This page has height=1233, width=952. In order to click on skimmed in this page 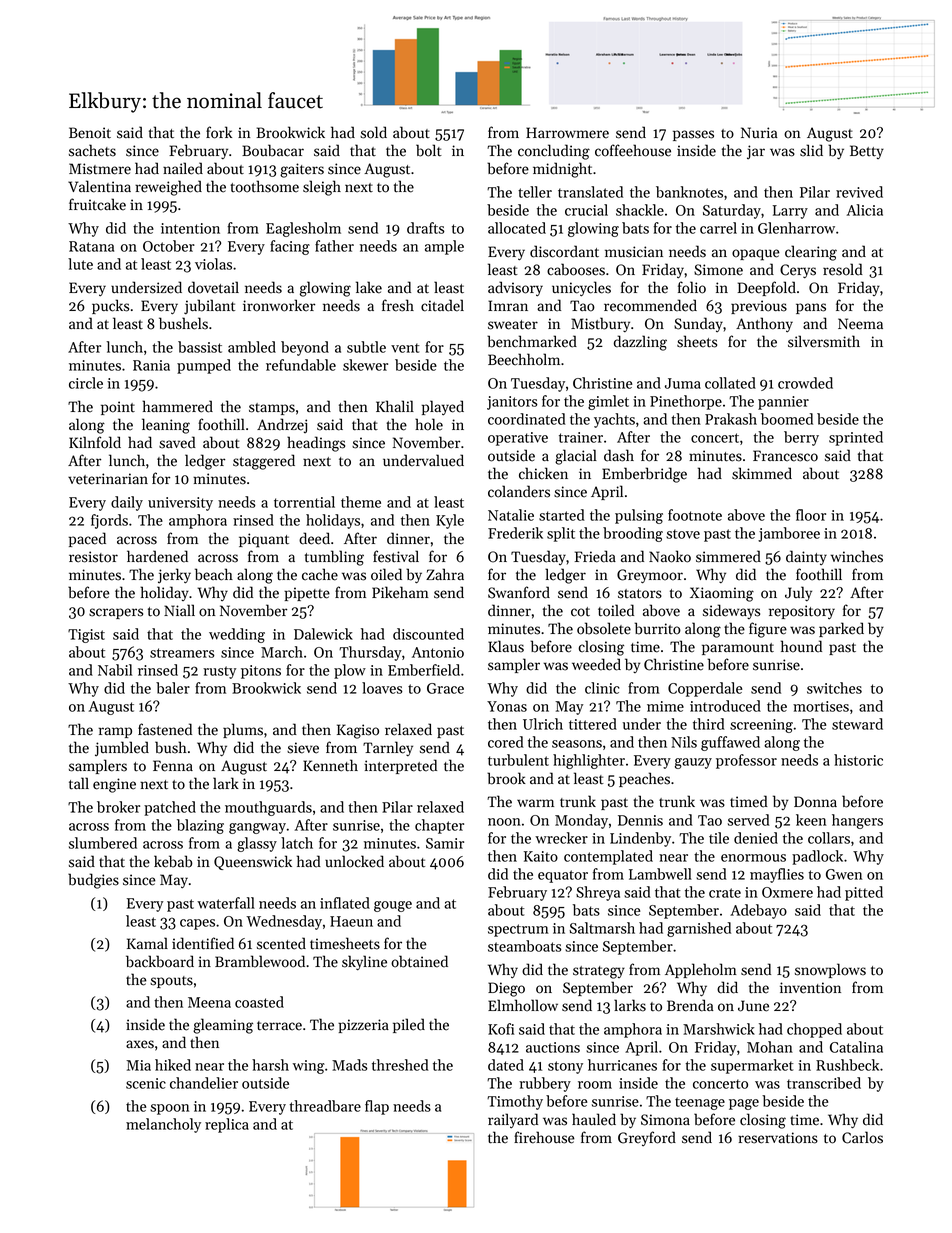, I will do `click(762, 473)`.
